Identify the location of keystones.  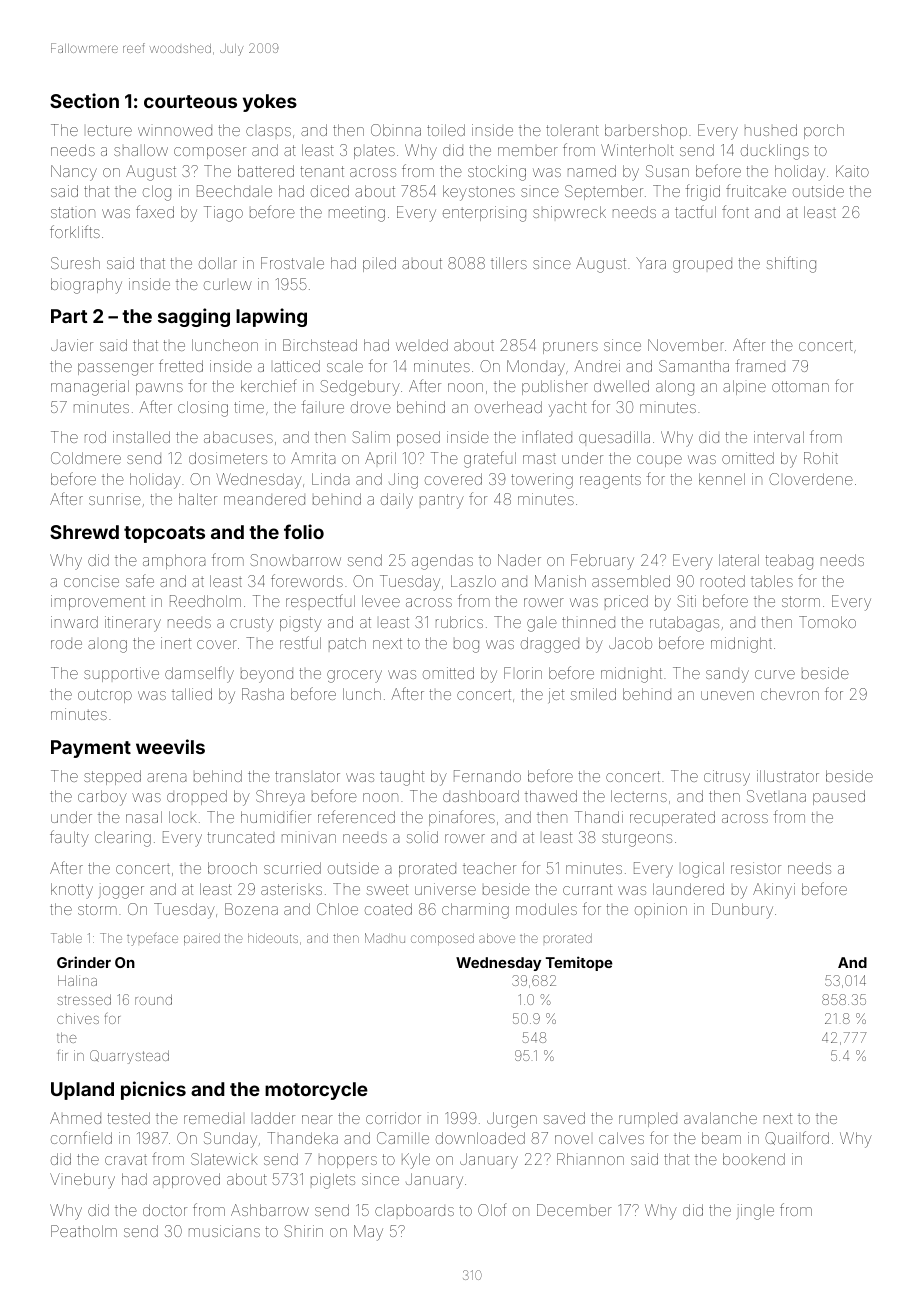
(479, 193).
